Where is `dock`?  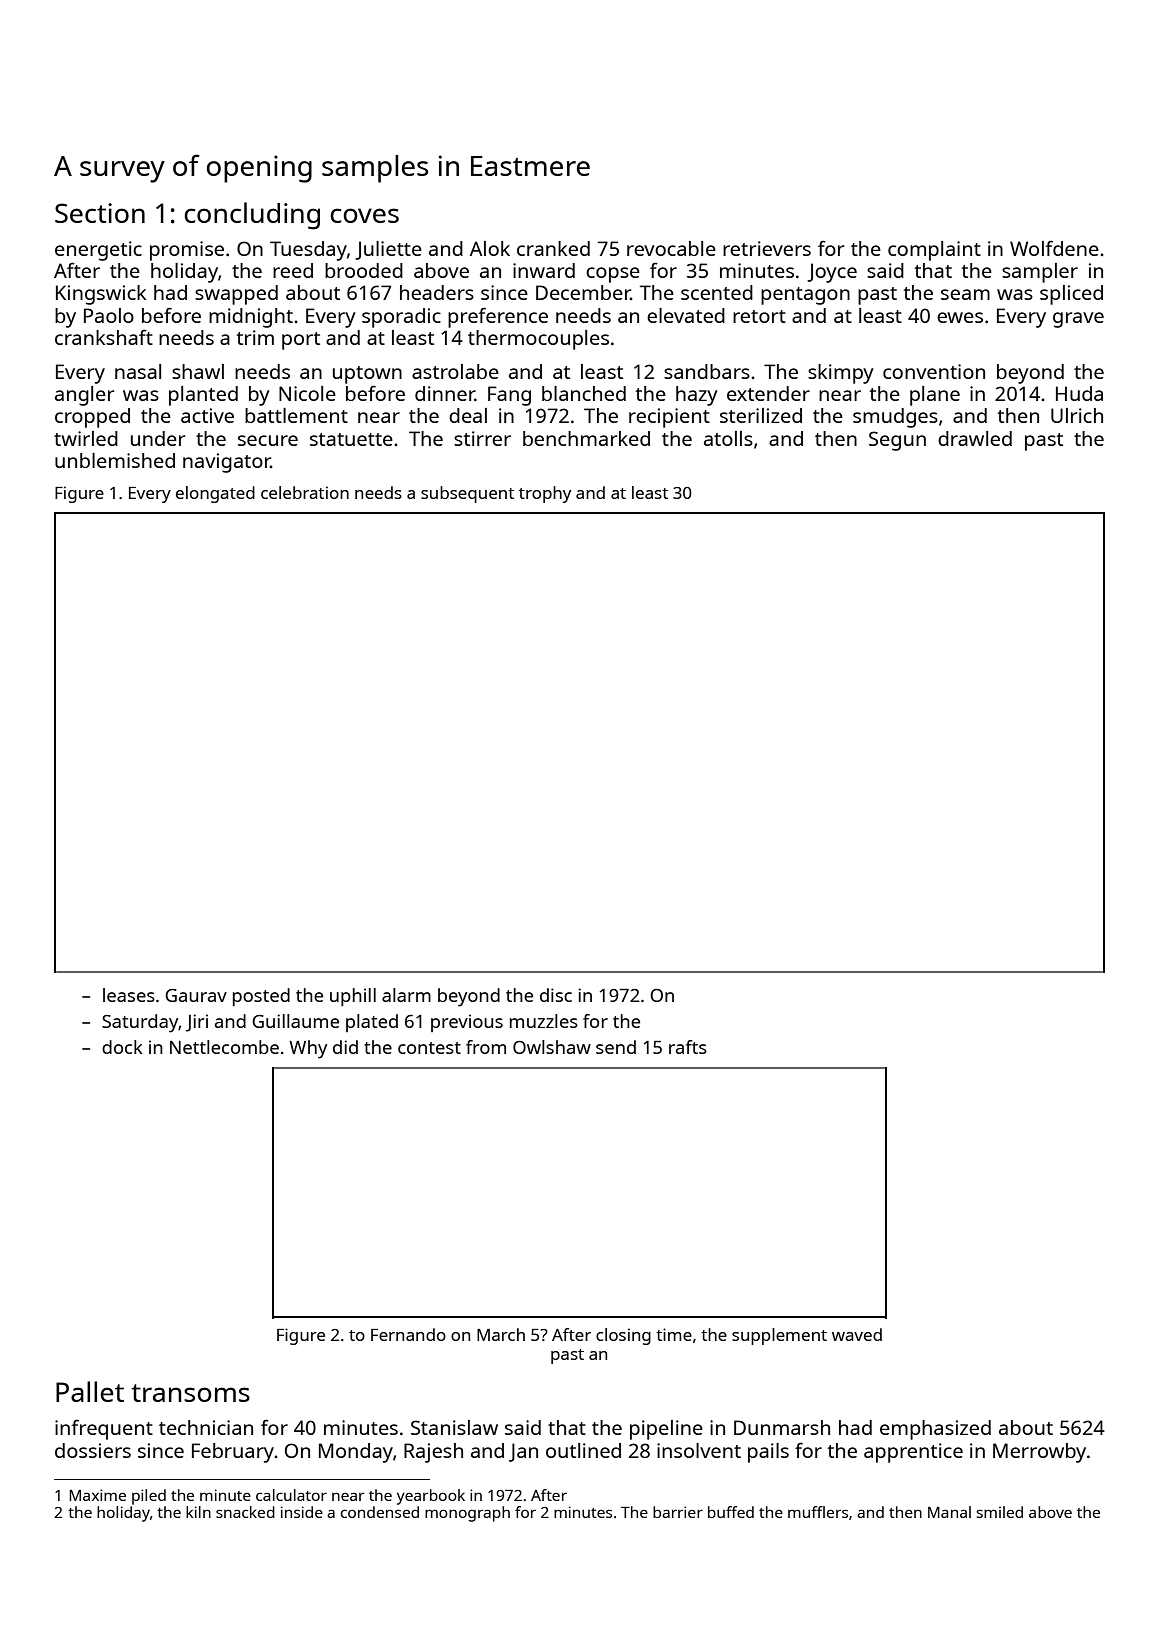
dock is located at coordinates (122, 1047).
